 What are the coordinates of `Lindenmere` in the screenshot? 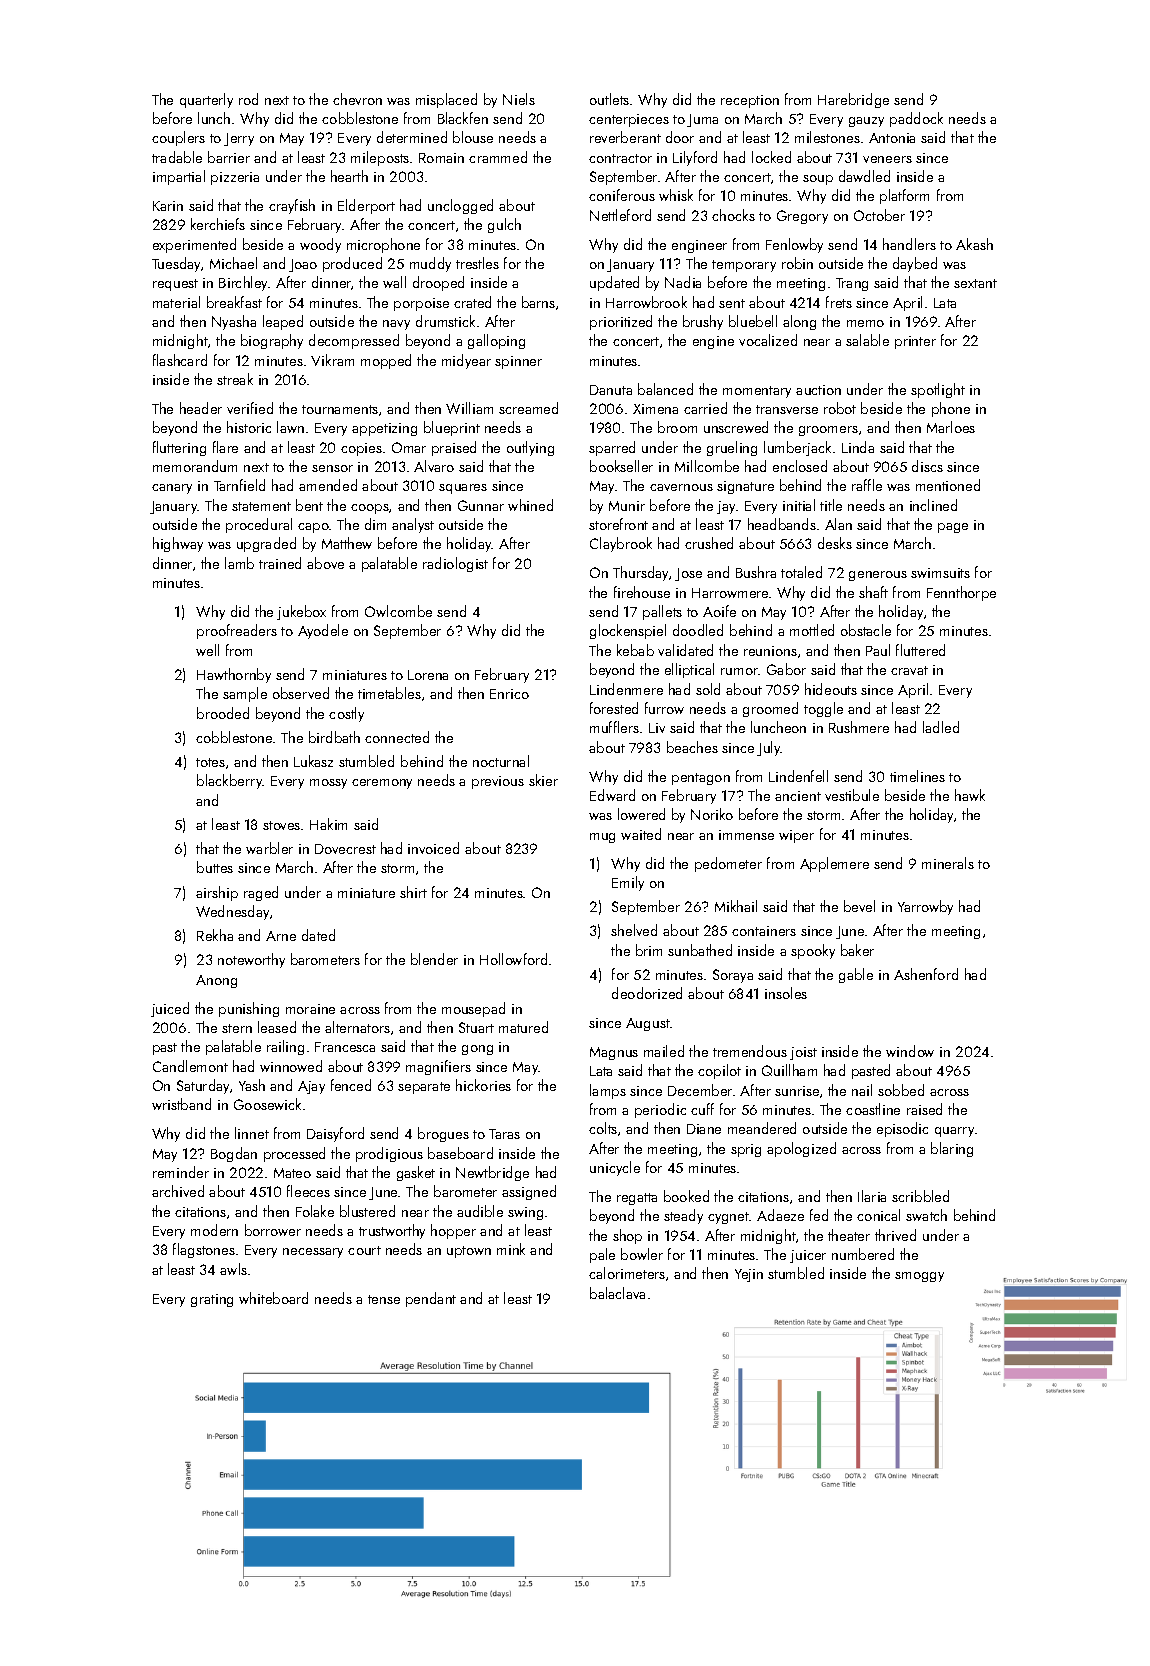 It's located at (626, 689).
